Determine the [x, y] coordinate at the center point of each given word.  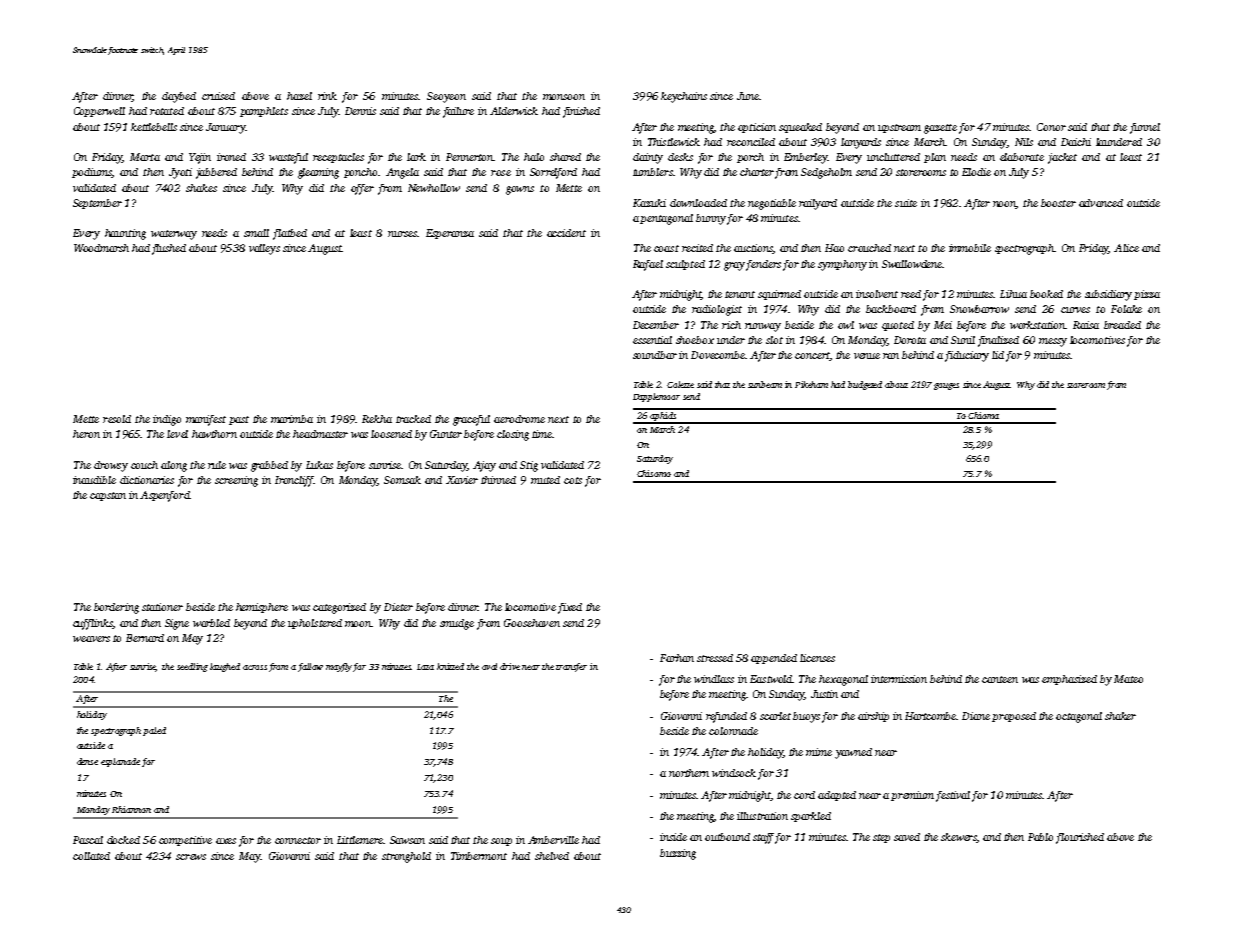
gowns [520, 190]
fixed [570, 608]
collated [91, 856]
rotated [167, 111]
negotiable [772, 204]
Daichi [1076, 142]
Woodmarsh [101, 248]
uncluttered [893, 157]
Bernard [145, 638]
